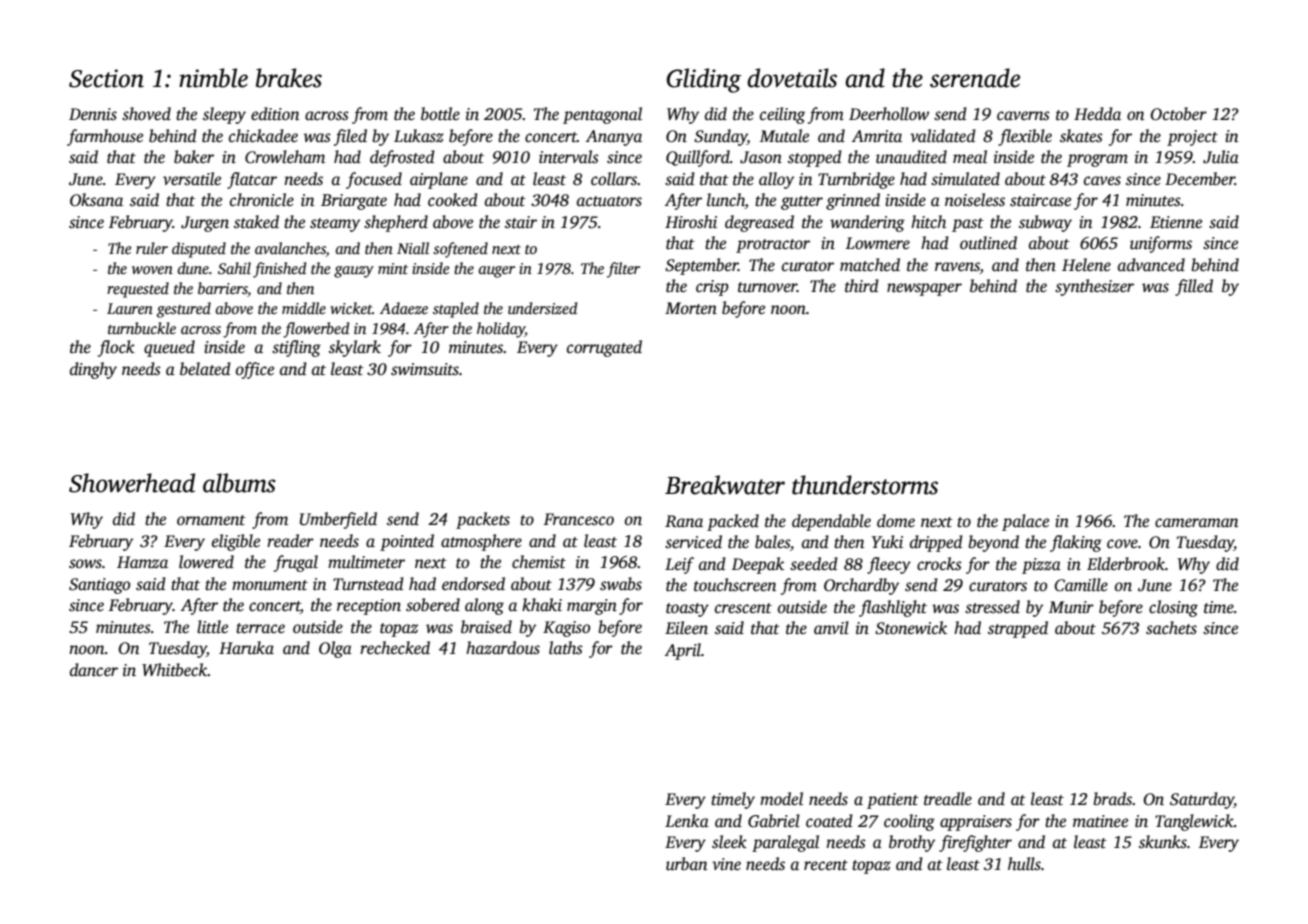  What do you see at coordinates (174, 670) in the screenshot?
I see `Whitbeck` at bounding box center [174, 670].
